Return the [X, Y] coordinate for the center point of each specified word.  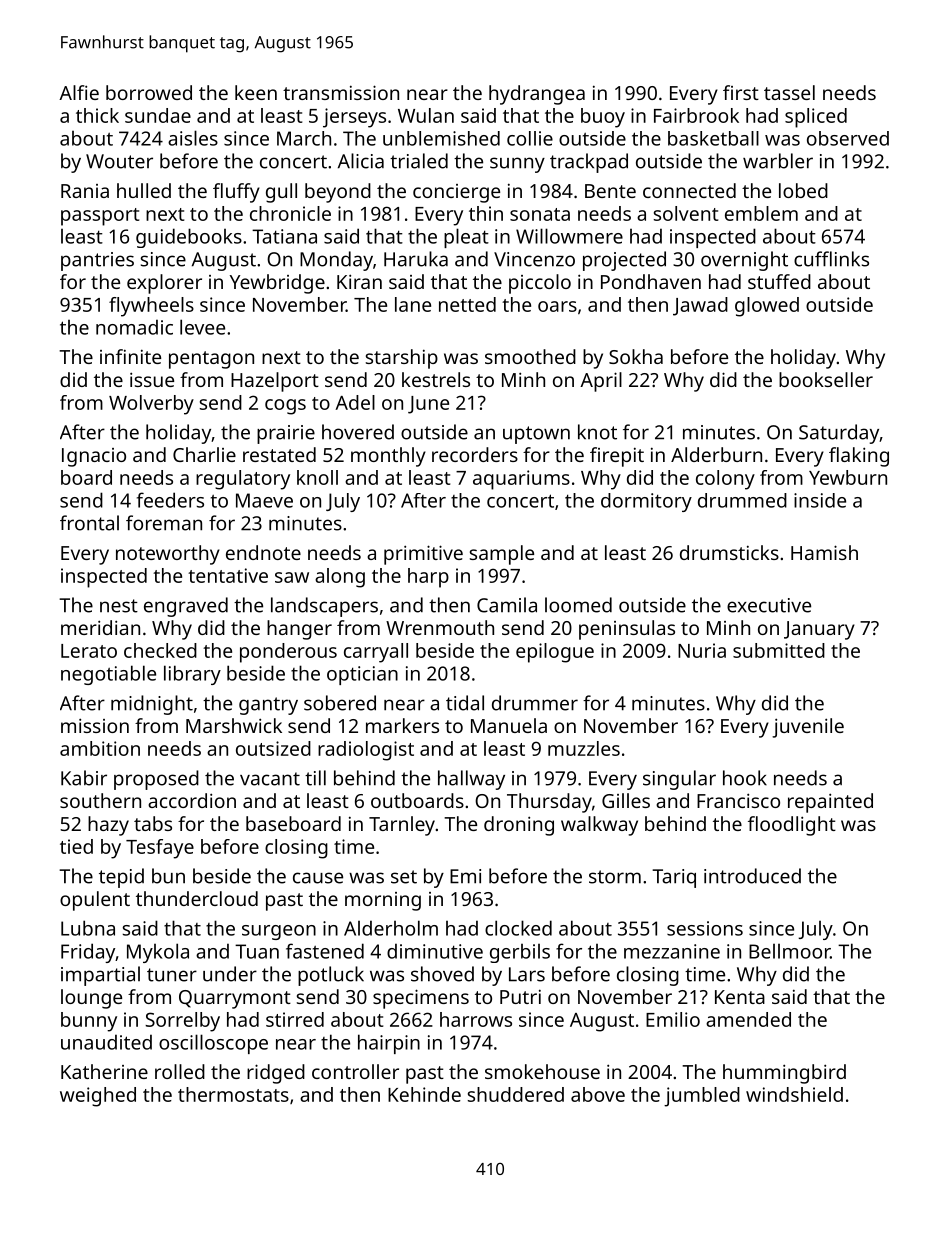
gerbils [520, 953]
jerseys [354, 118]
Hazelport [275, 382]
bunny [89, 1022]
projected [624, 261]
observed [848, 138]
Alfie [79, 92]
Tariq [674, 878]
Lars [527, 974]
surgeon [279, 932]
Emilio [673, 1019]
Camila [507, 605]
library [192, 675]
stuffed [779, 281]
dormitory [646, 502]
